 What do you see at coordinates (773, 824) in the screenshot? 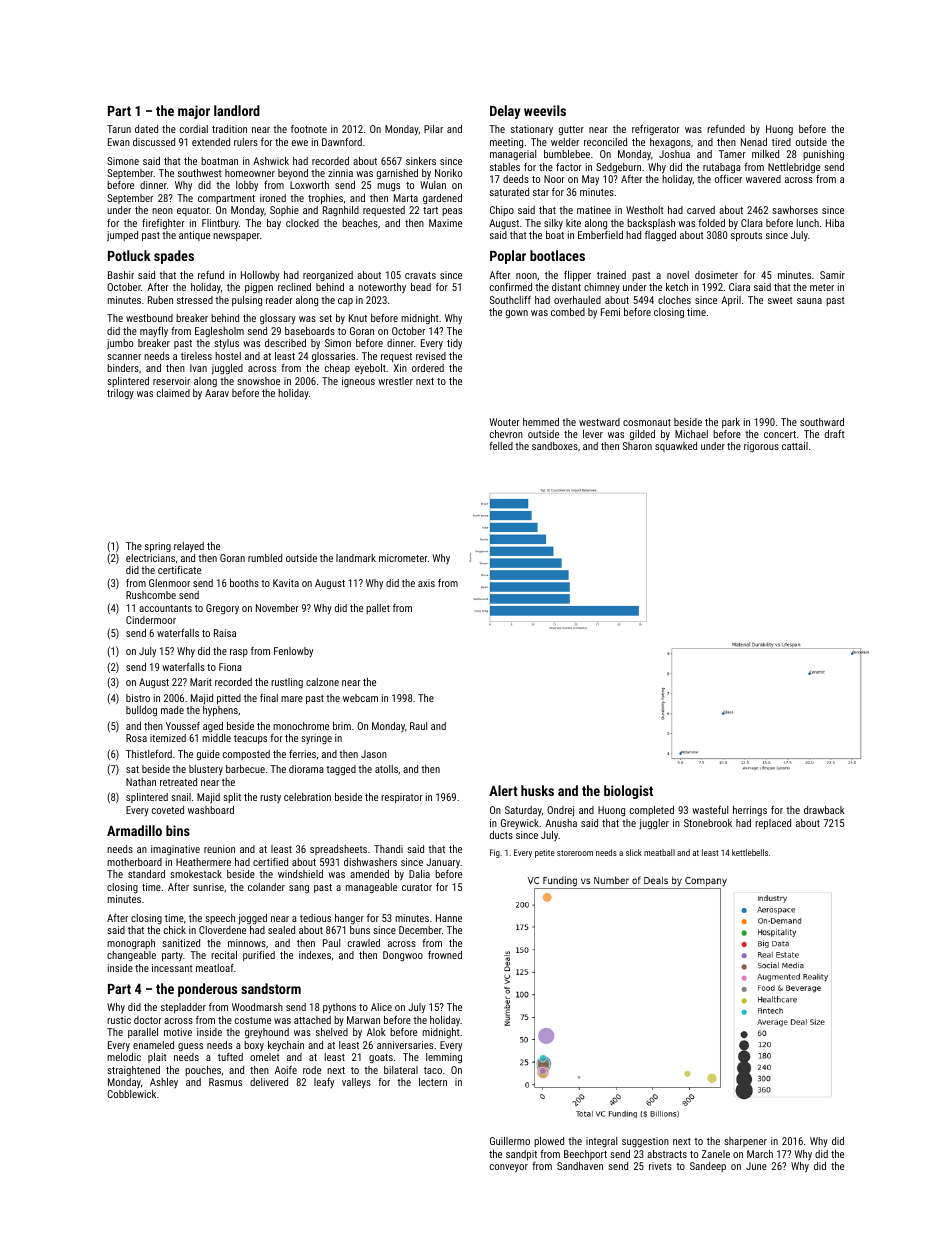
I see `replaced` at bounding box center [773, 824].
